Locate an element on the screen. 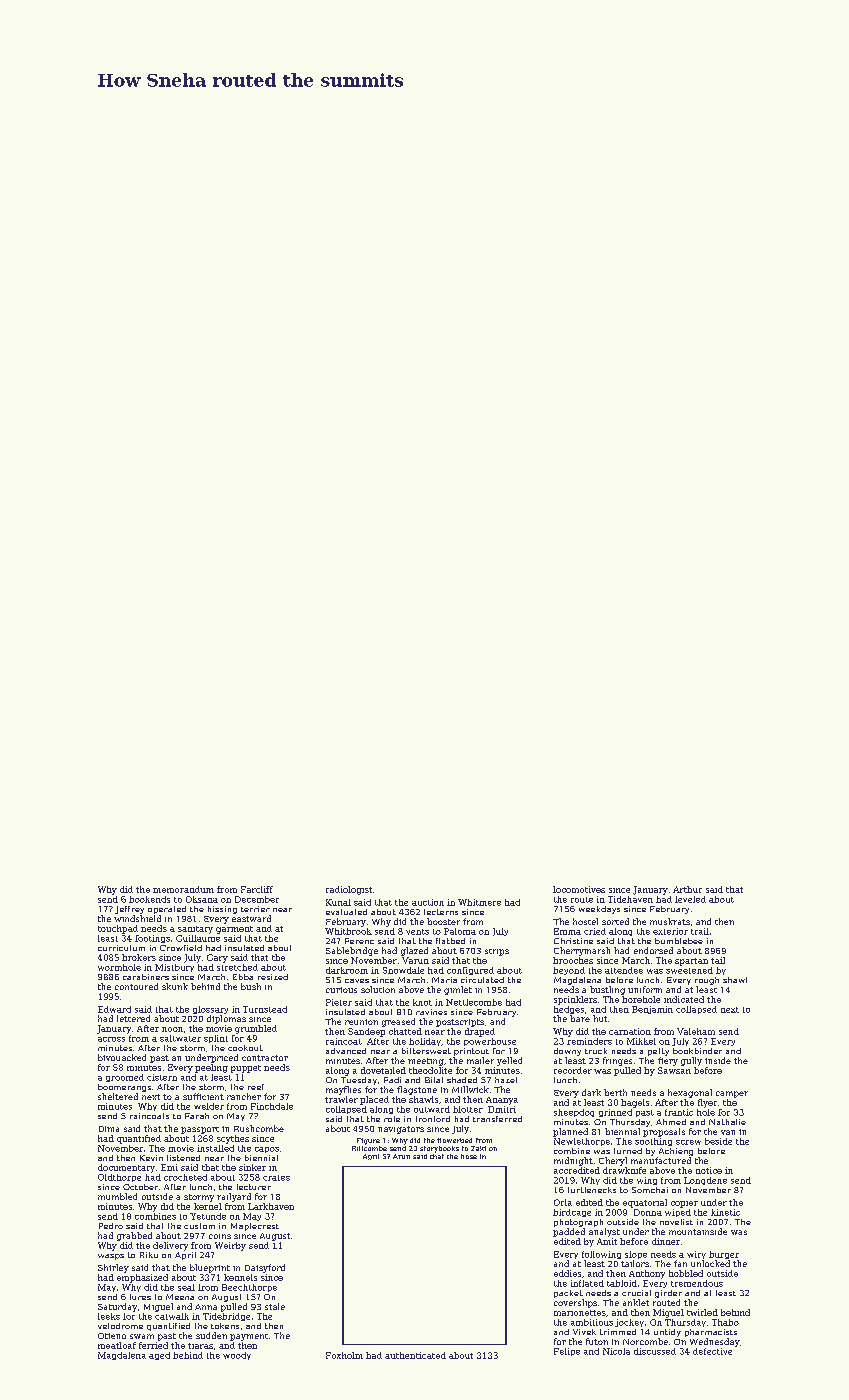 The width and height of the screenshot is (849, 1400). Benjamin is located at coordinates (652, 1010).
